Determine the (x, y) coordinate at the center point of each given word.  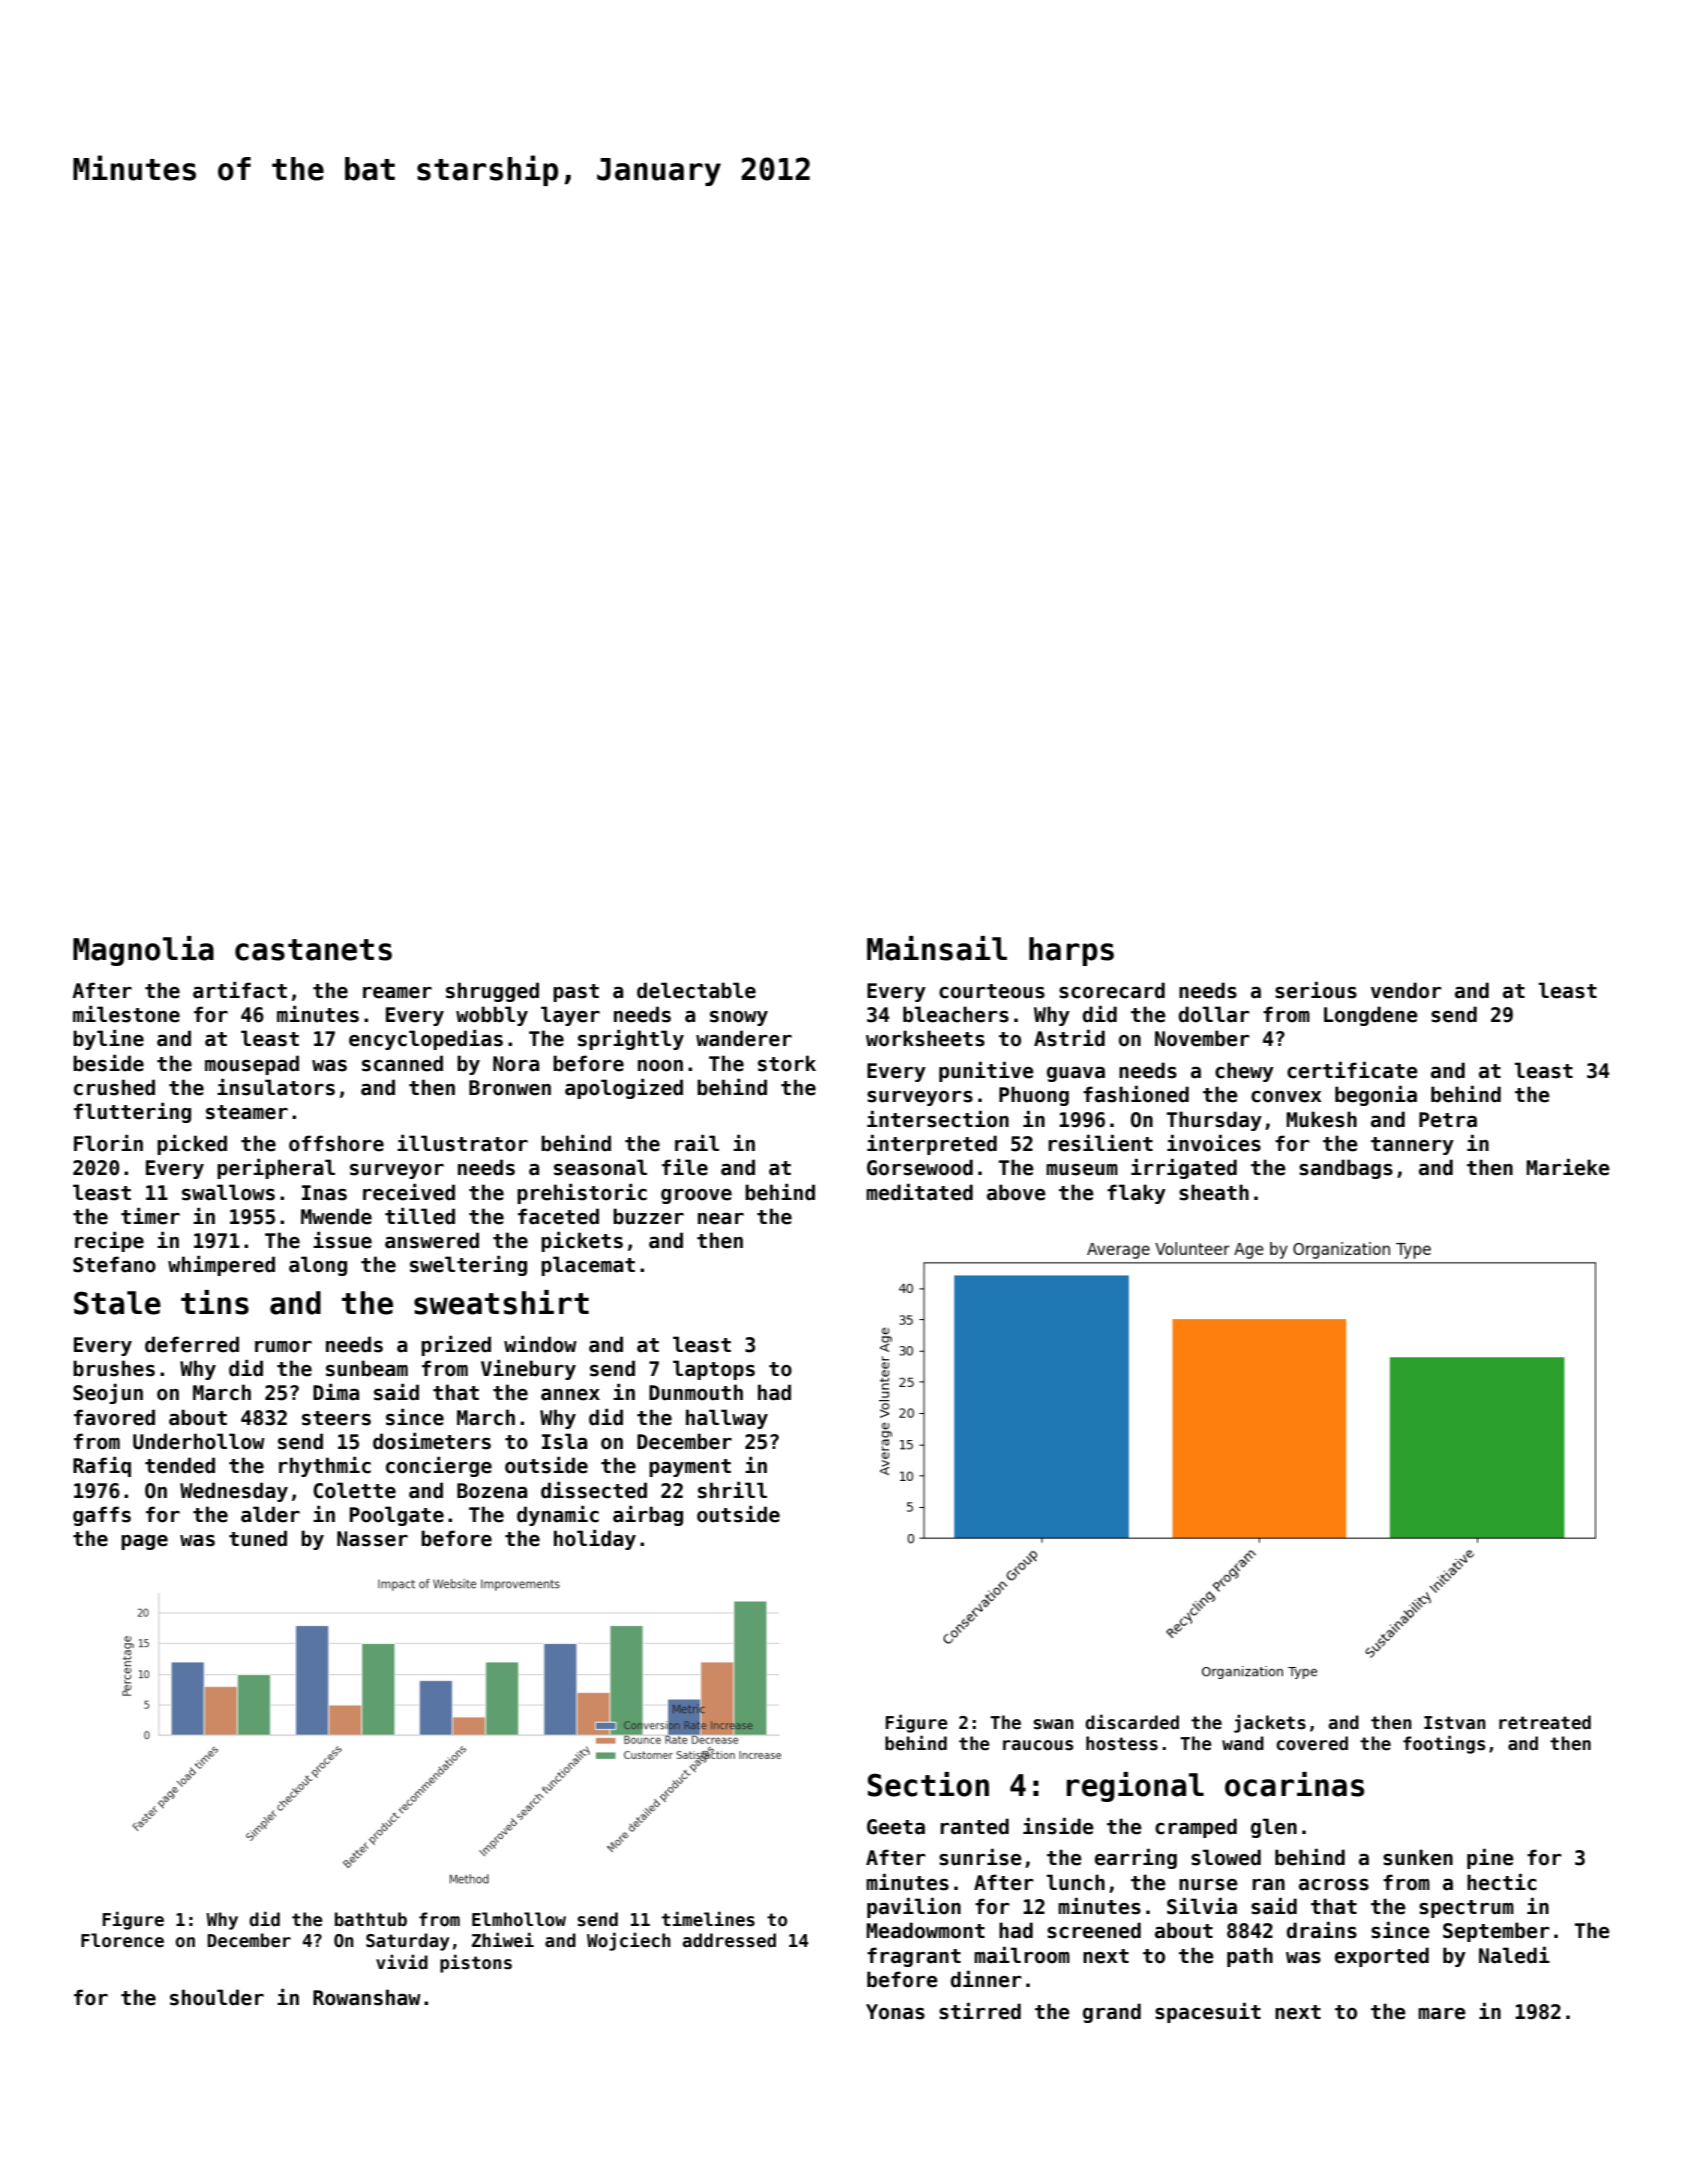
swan (1053, 1724)
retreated (1545, 1722)
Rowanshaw (367, 1997)
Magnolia (143, 951)
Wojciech (629, 1941)
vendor (1406, 990)
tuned (258, 1538)
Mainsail (937, 948)
